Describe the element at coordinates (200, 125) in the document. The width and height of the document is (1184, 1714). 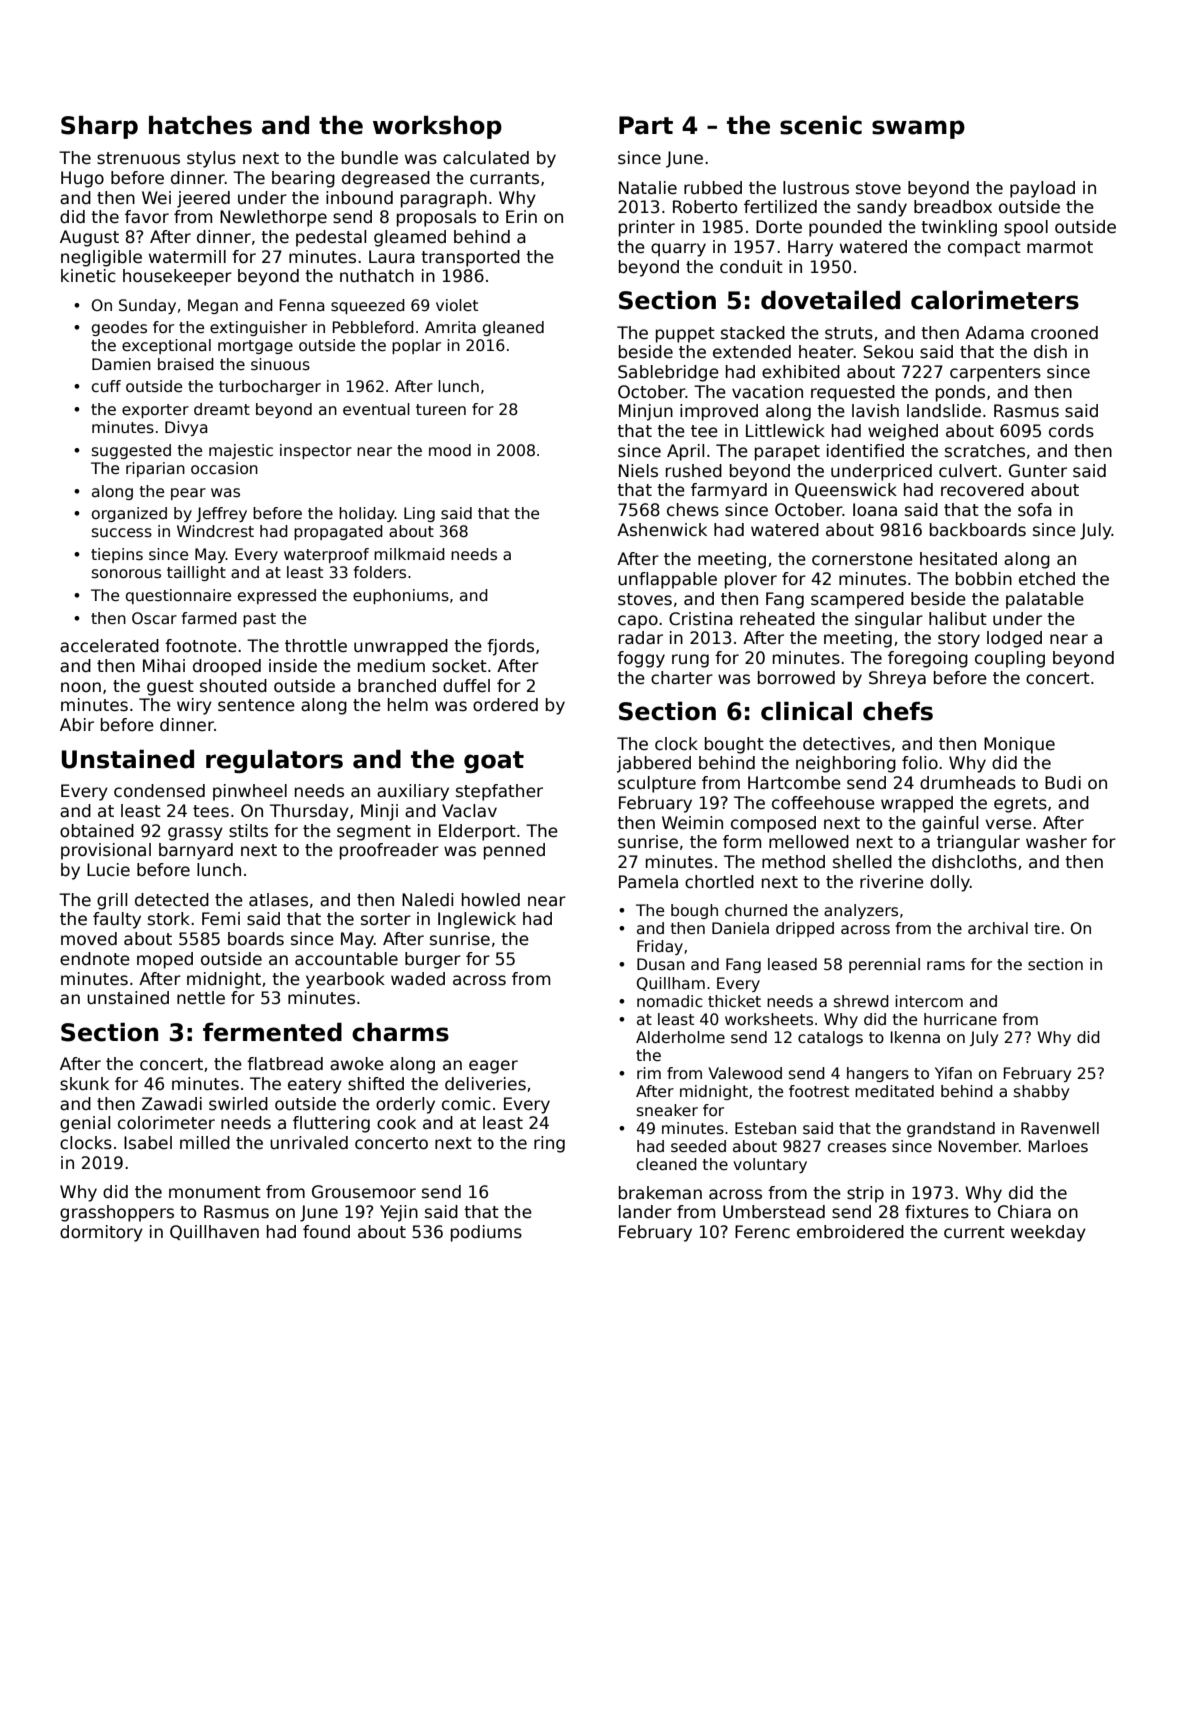
I see `hatches` at that location.
